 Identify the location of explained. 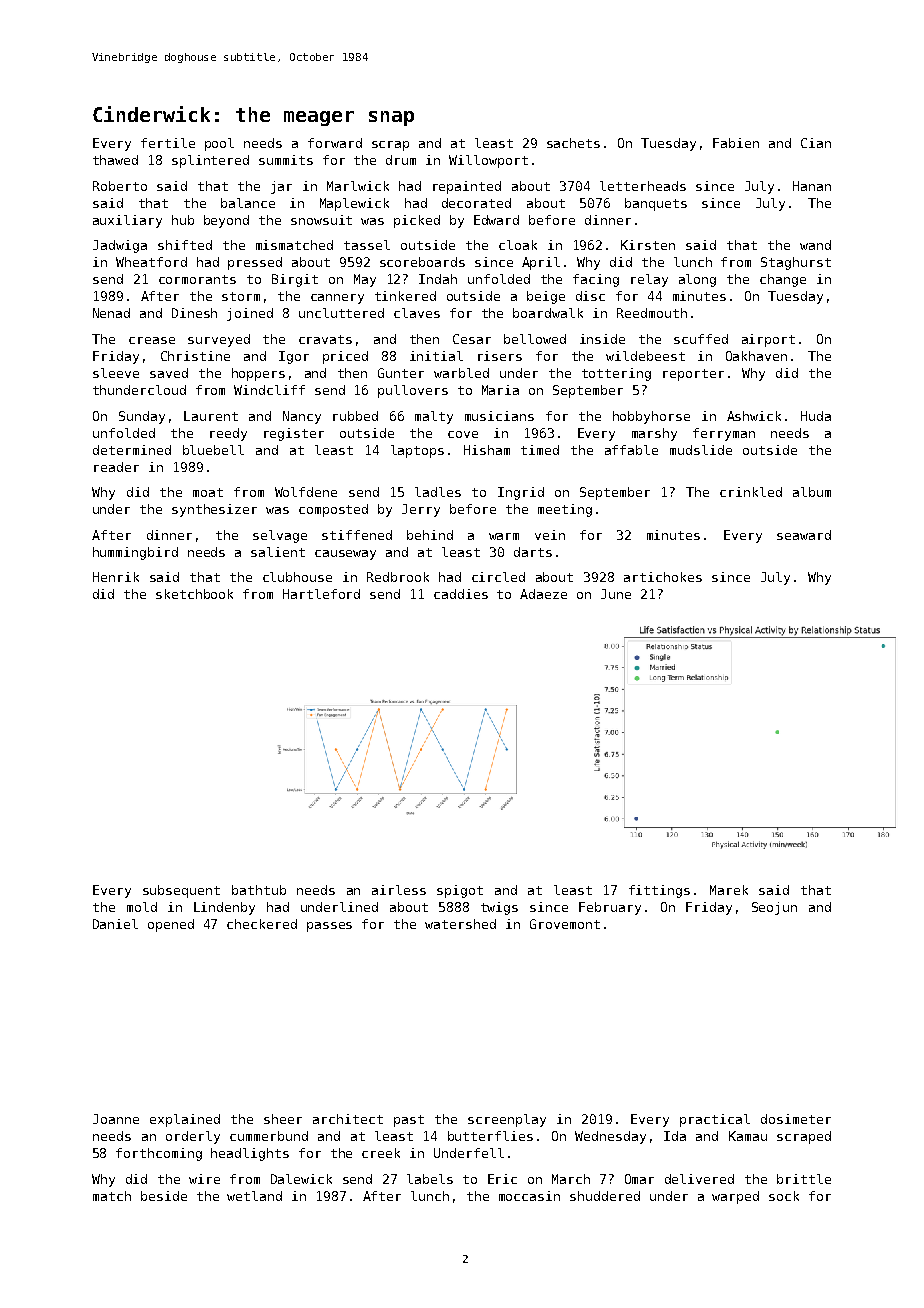
(185, 1120).
